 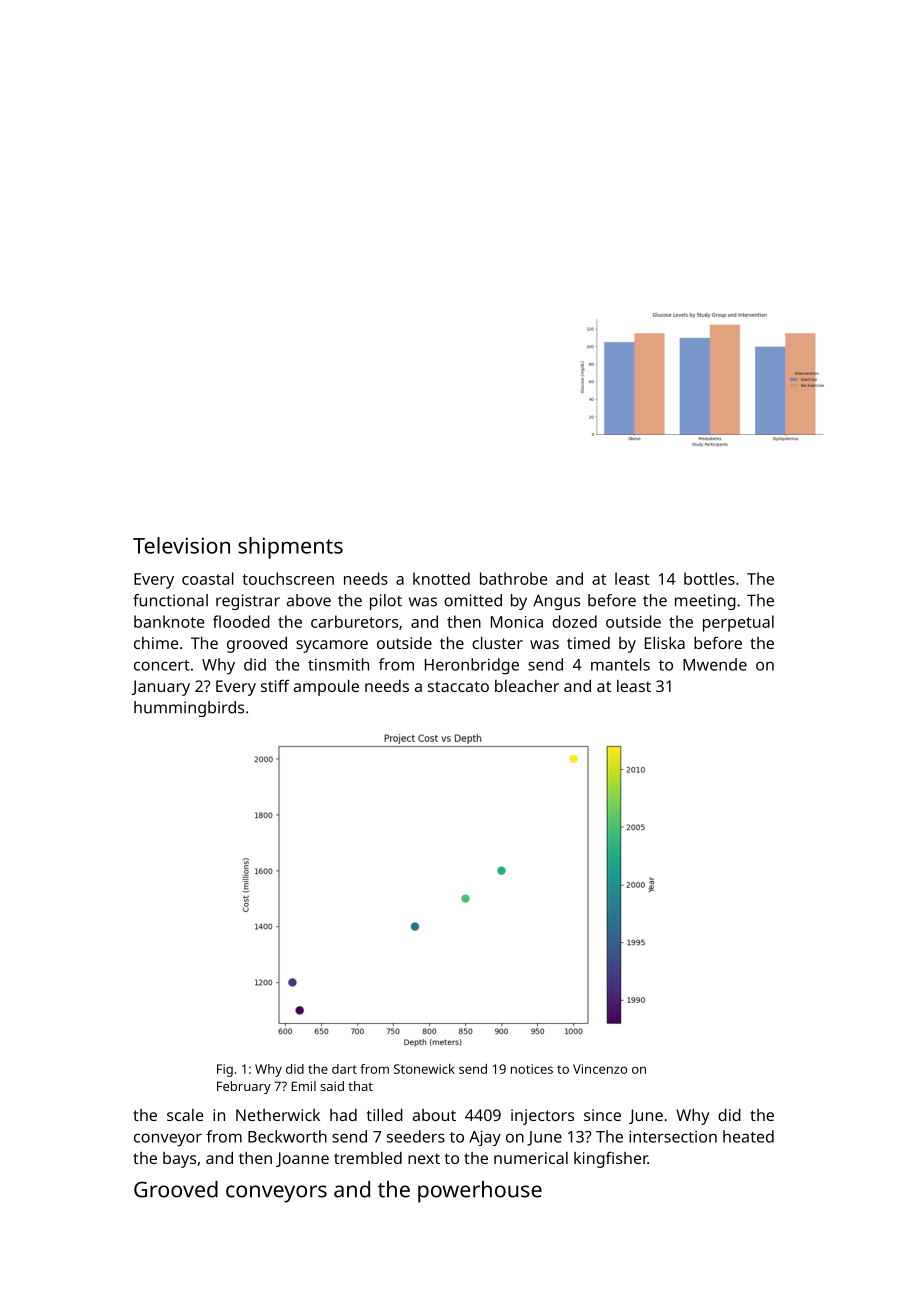 I want to click on bottles, so click(x=709, y=578).
